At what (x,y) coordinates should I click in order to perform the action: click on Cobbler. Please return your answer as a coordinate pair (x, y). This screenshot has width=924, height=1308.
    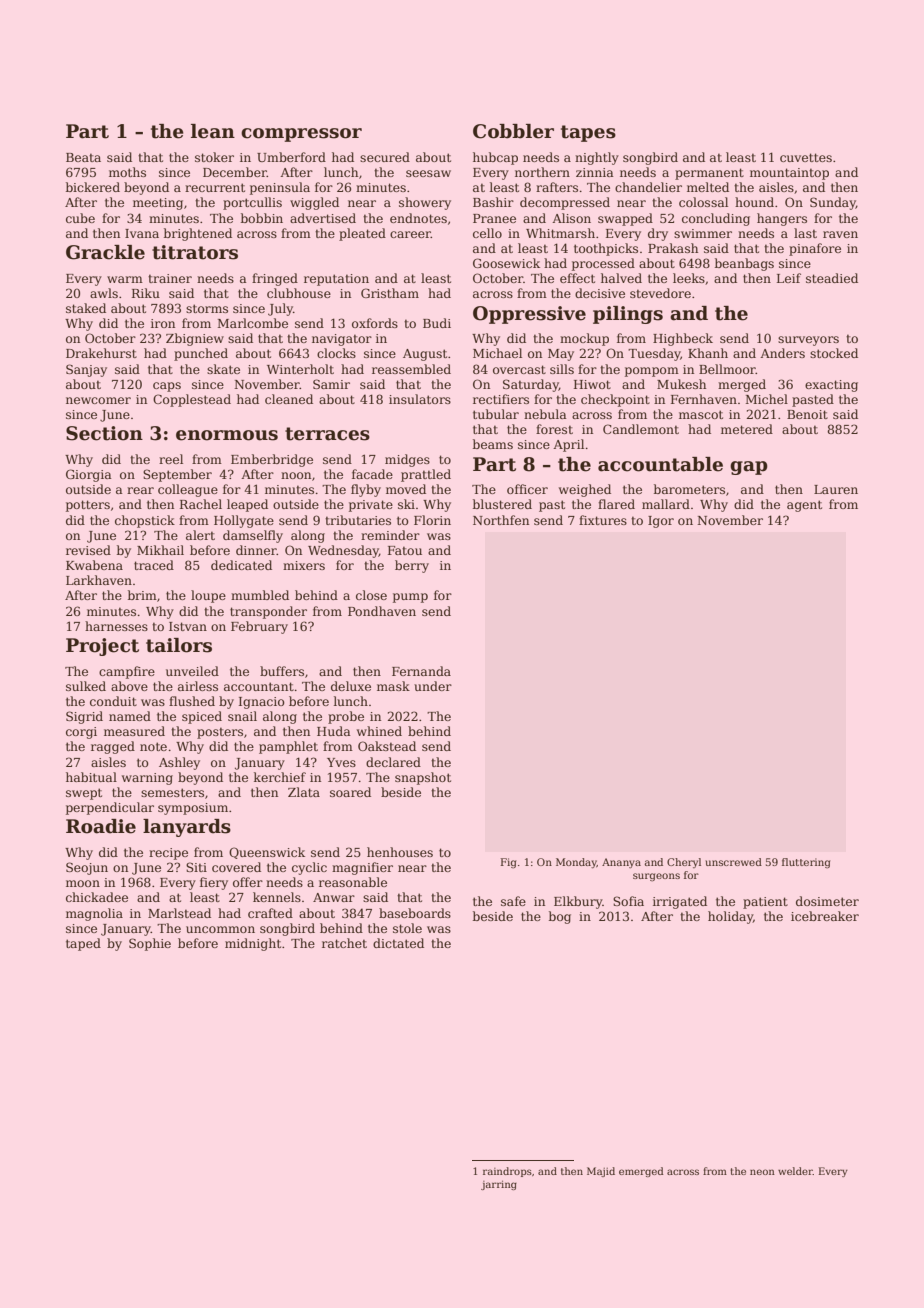
    Looking at the image, I should click on (513, 131).
